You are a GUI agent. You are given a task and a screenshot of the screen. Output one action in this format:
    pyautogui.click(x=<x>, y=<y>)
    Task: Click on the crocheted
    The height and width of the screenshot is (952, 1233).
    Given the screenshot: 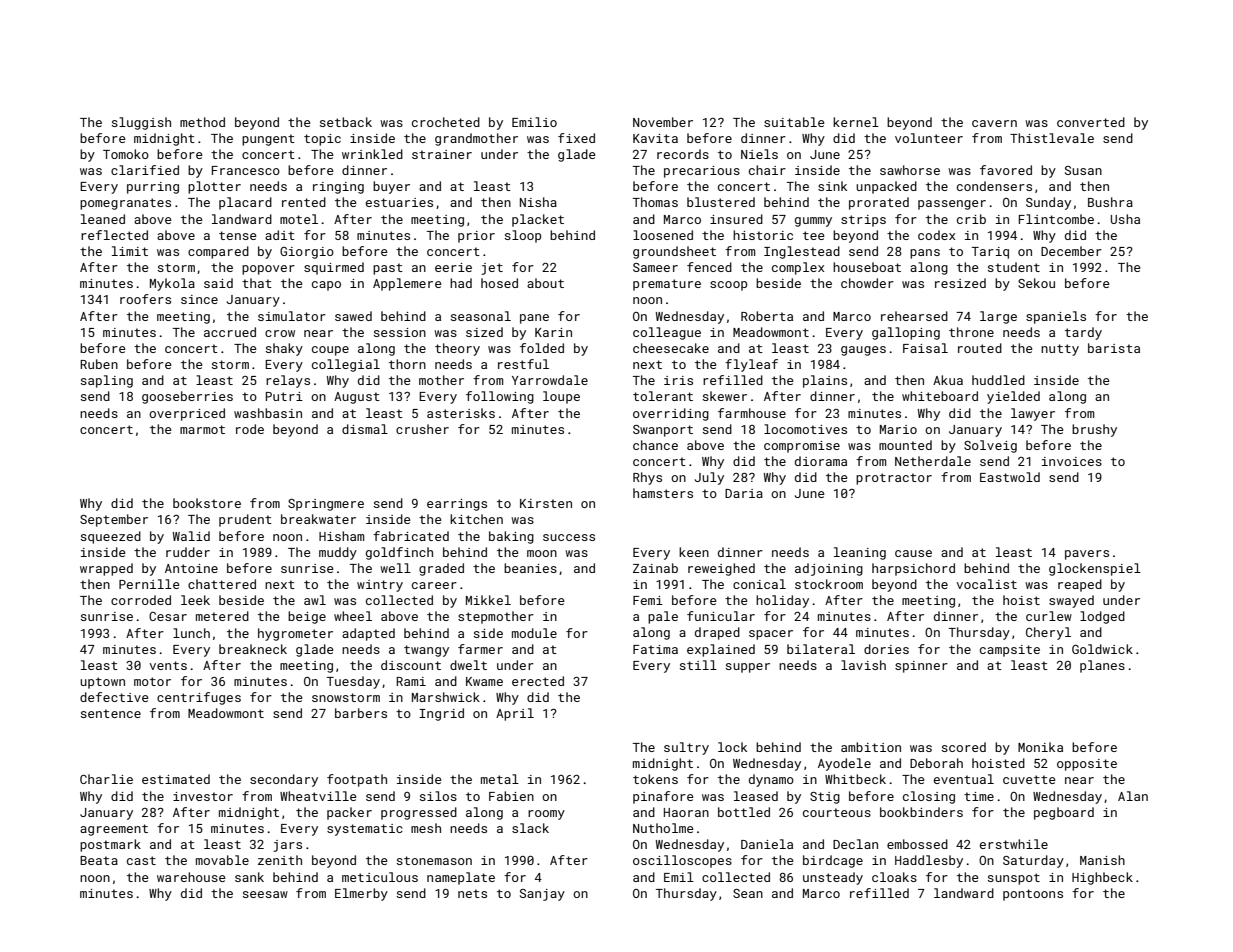 What is the action you would take?
    pyautogui.click(x=446, y=122)
